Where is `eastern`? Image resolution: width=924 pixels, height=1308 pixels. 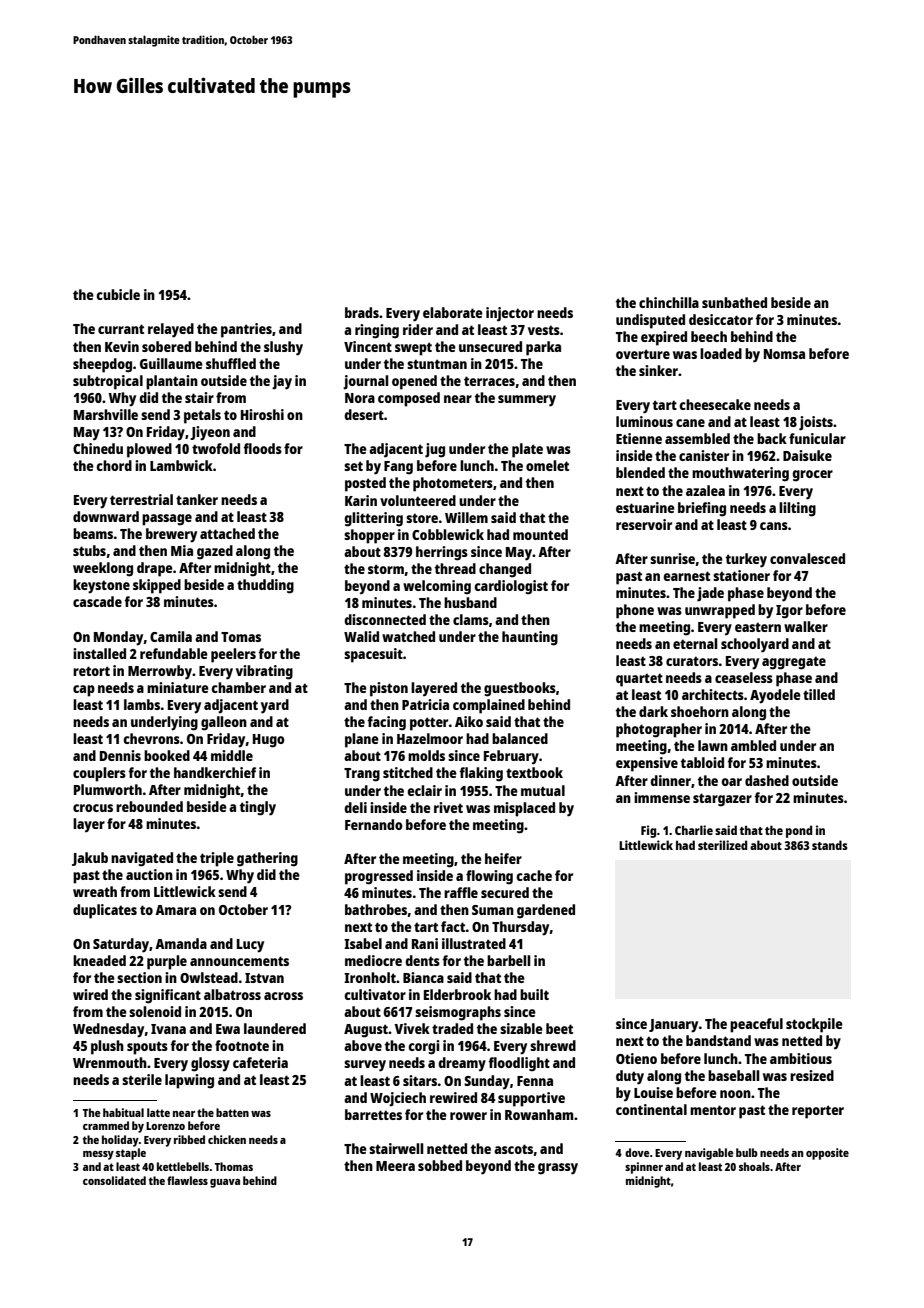
eastern is located at coordinates (758, 627).
